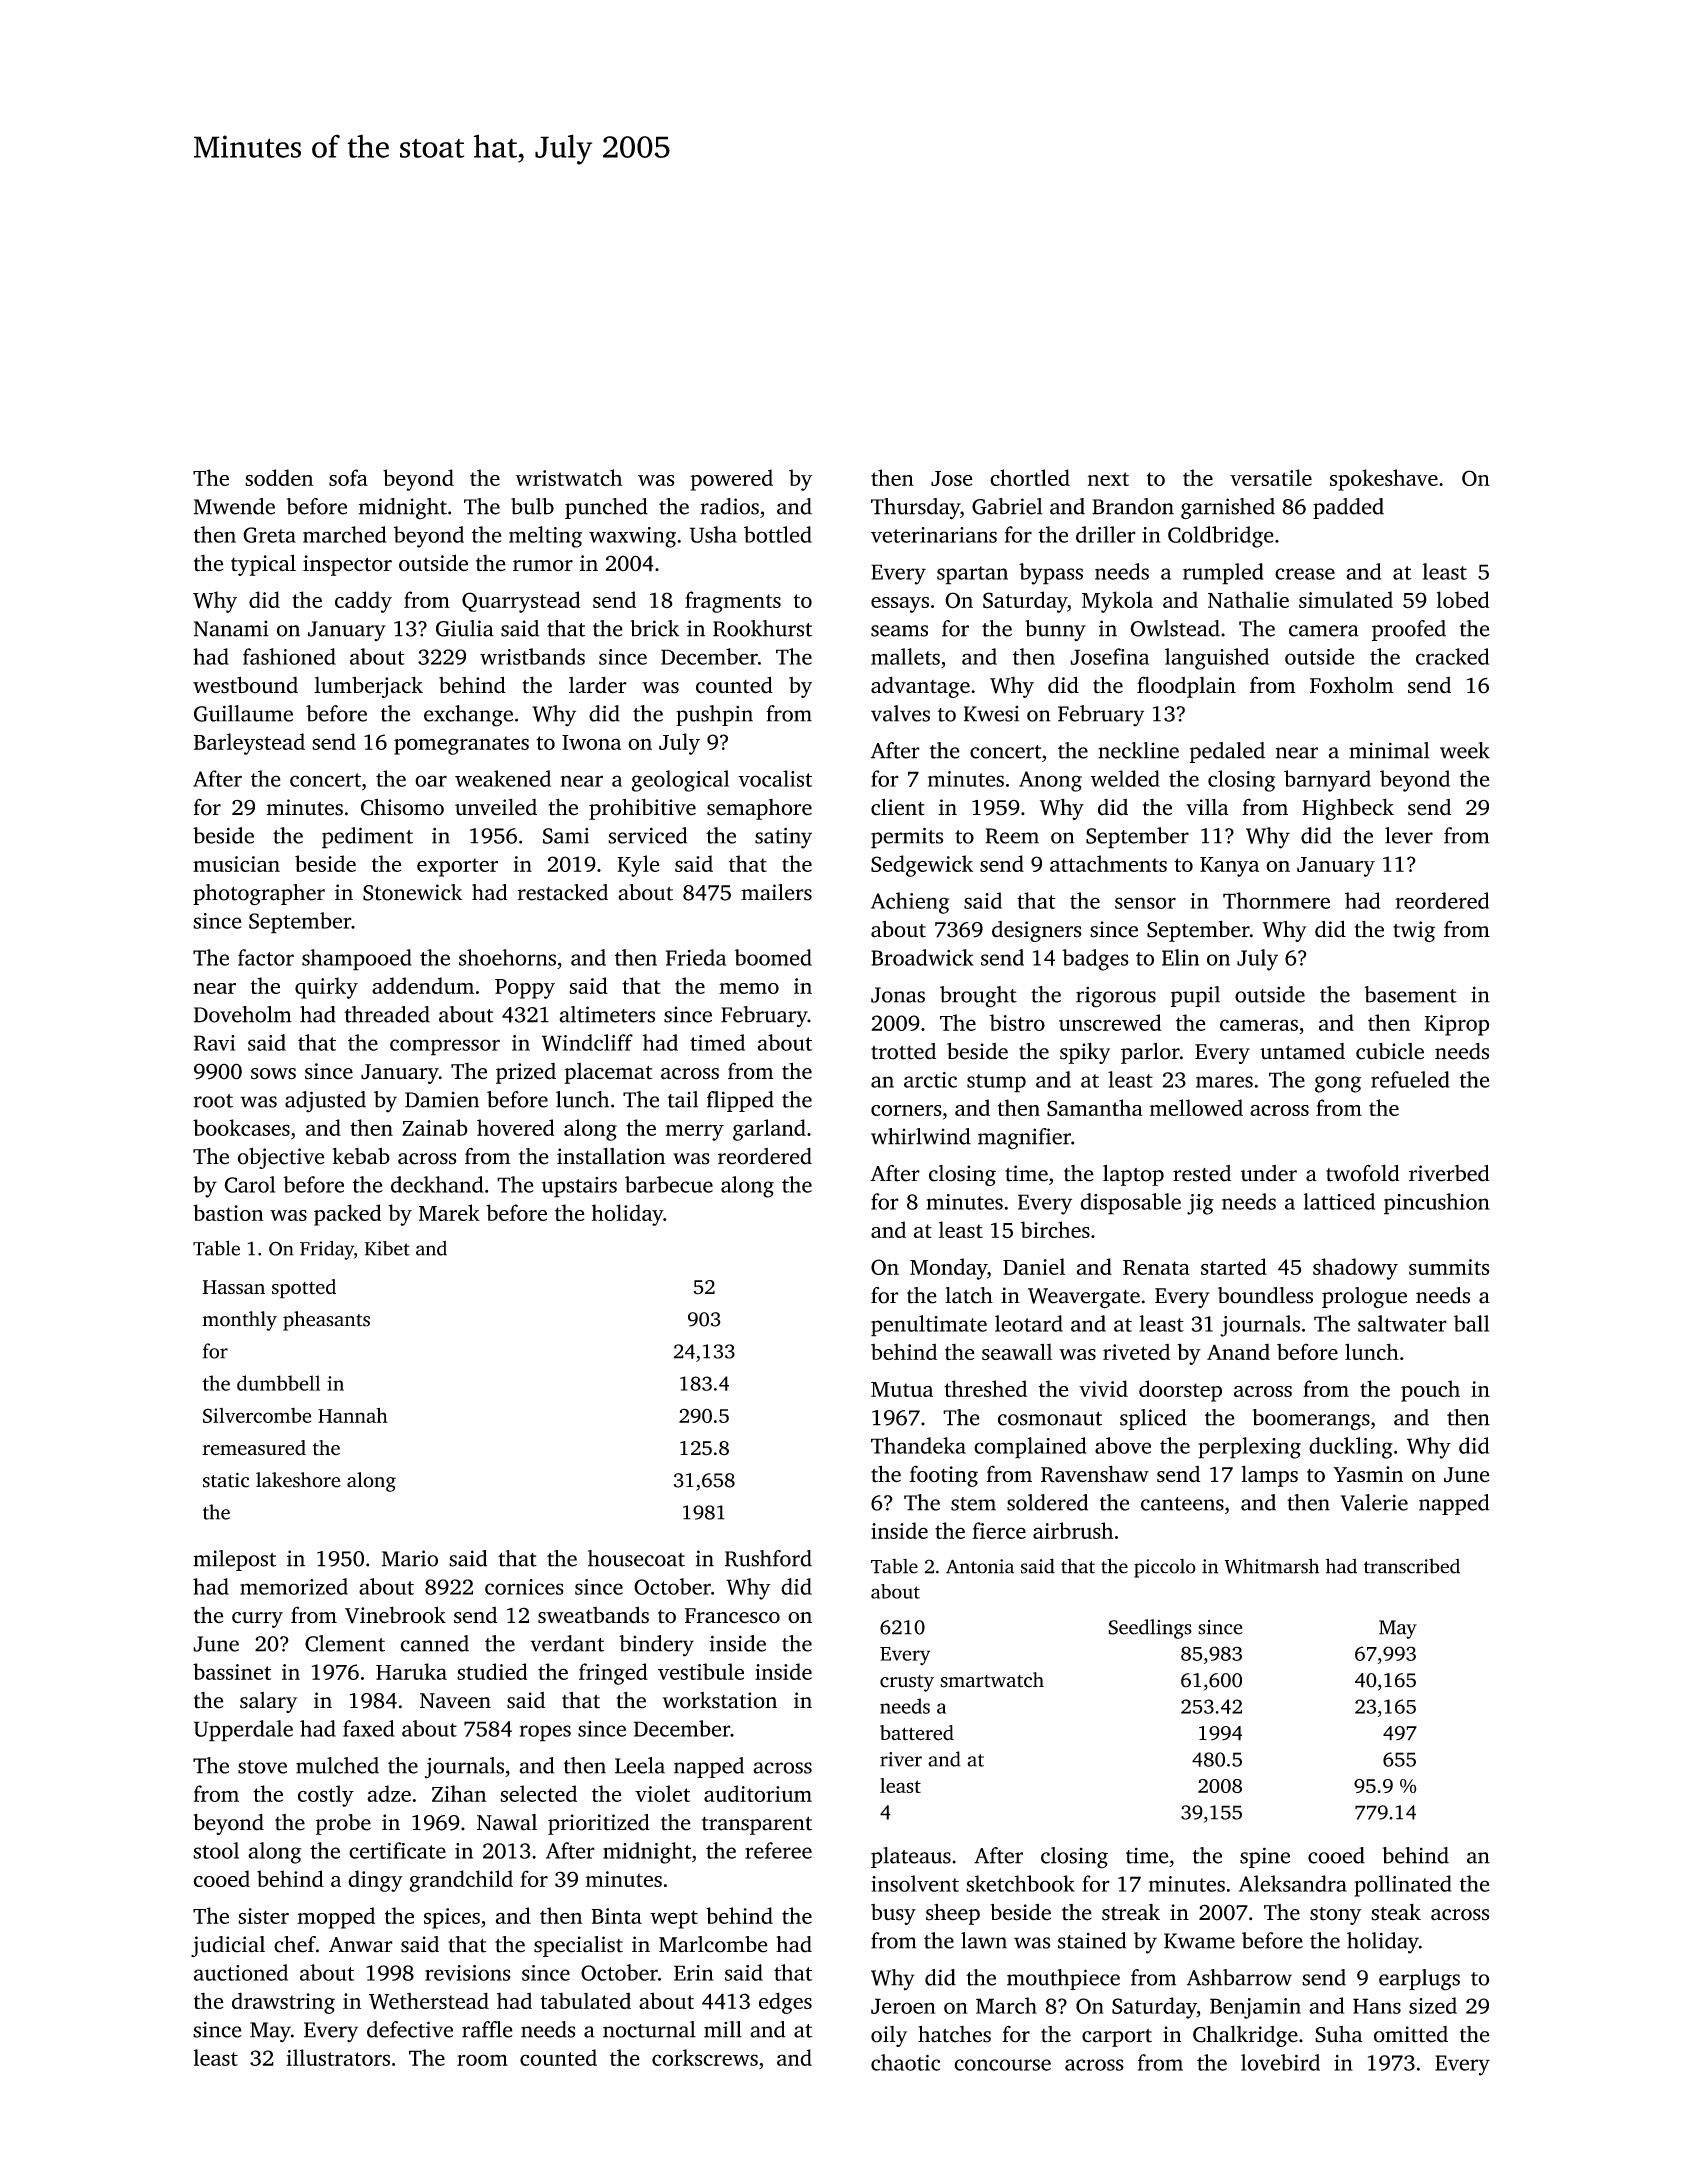 Image resolution: width=1683 pixels, height=2178 pixels. Describe the element at coordinates (1280, 2062) in the page. I see `lovebird` at that location.
